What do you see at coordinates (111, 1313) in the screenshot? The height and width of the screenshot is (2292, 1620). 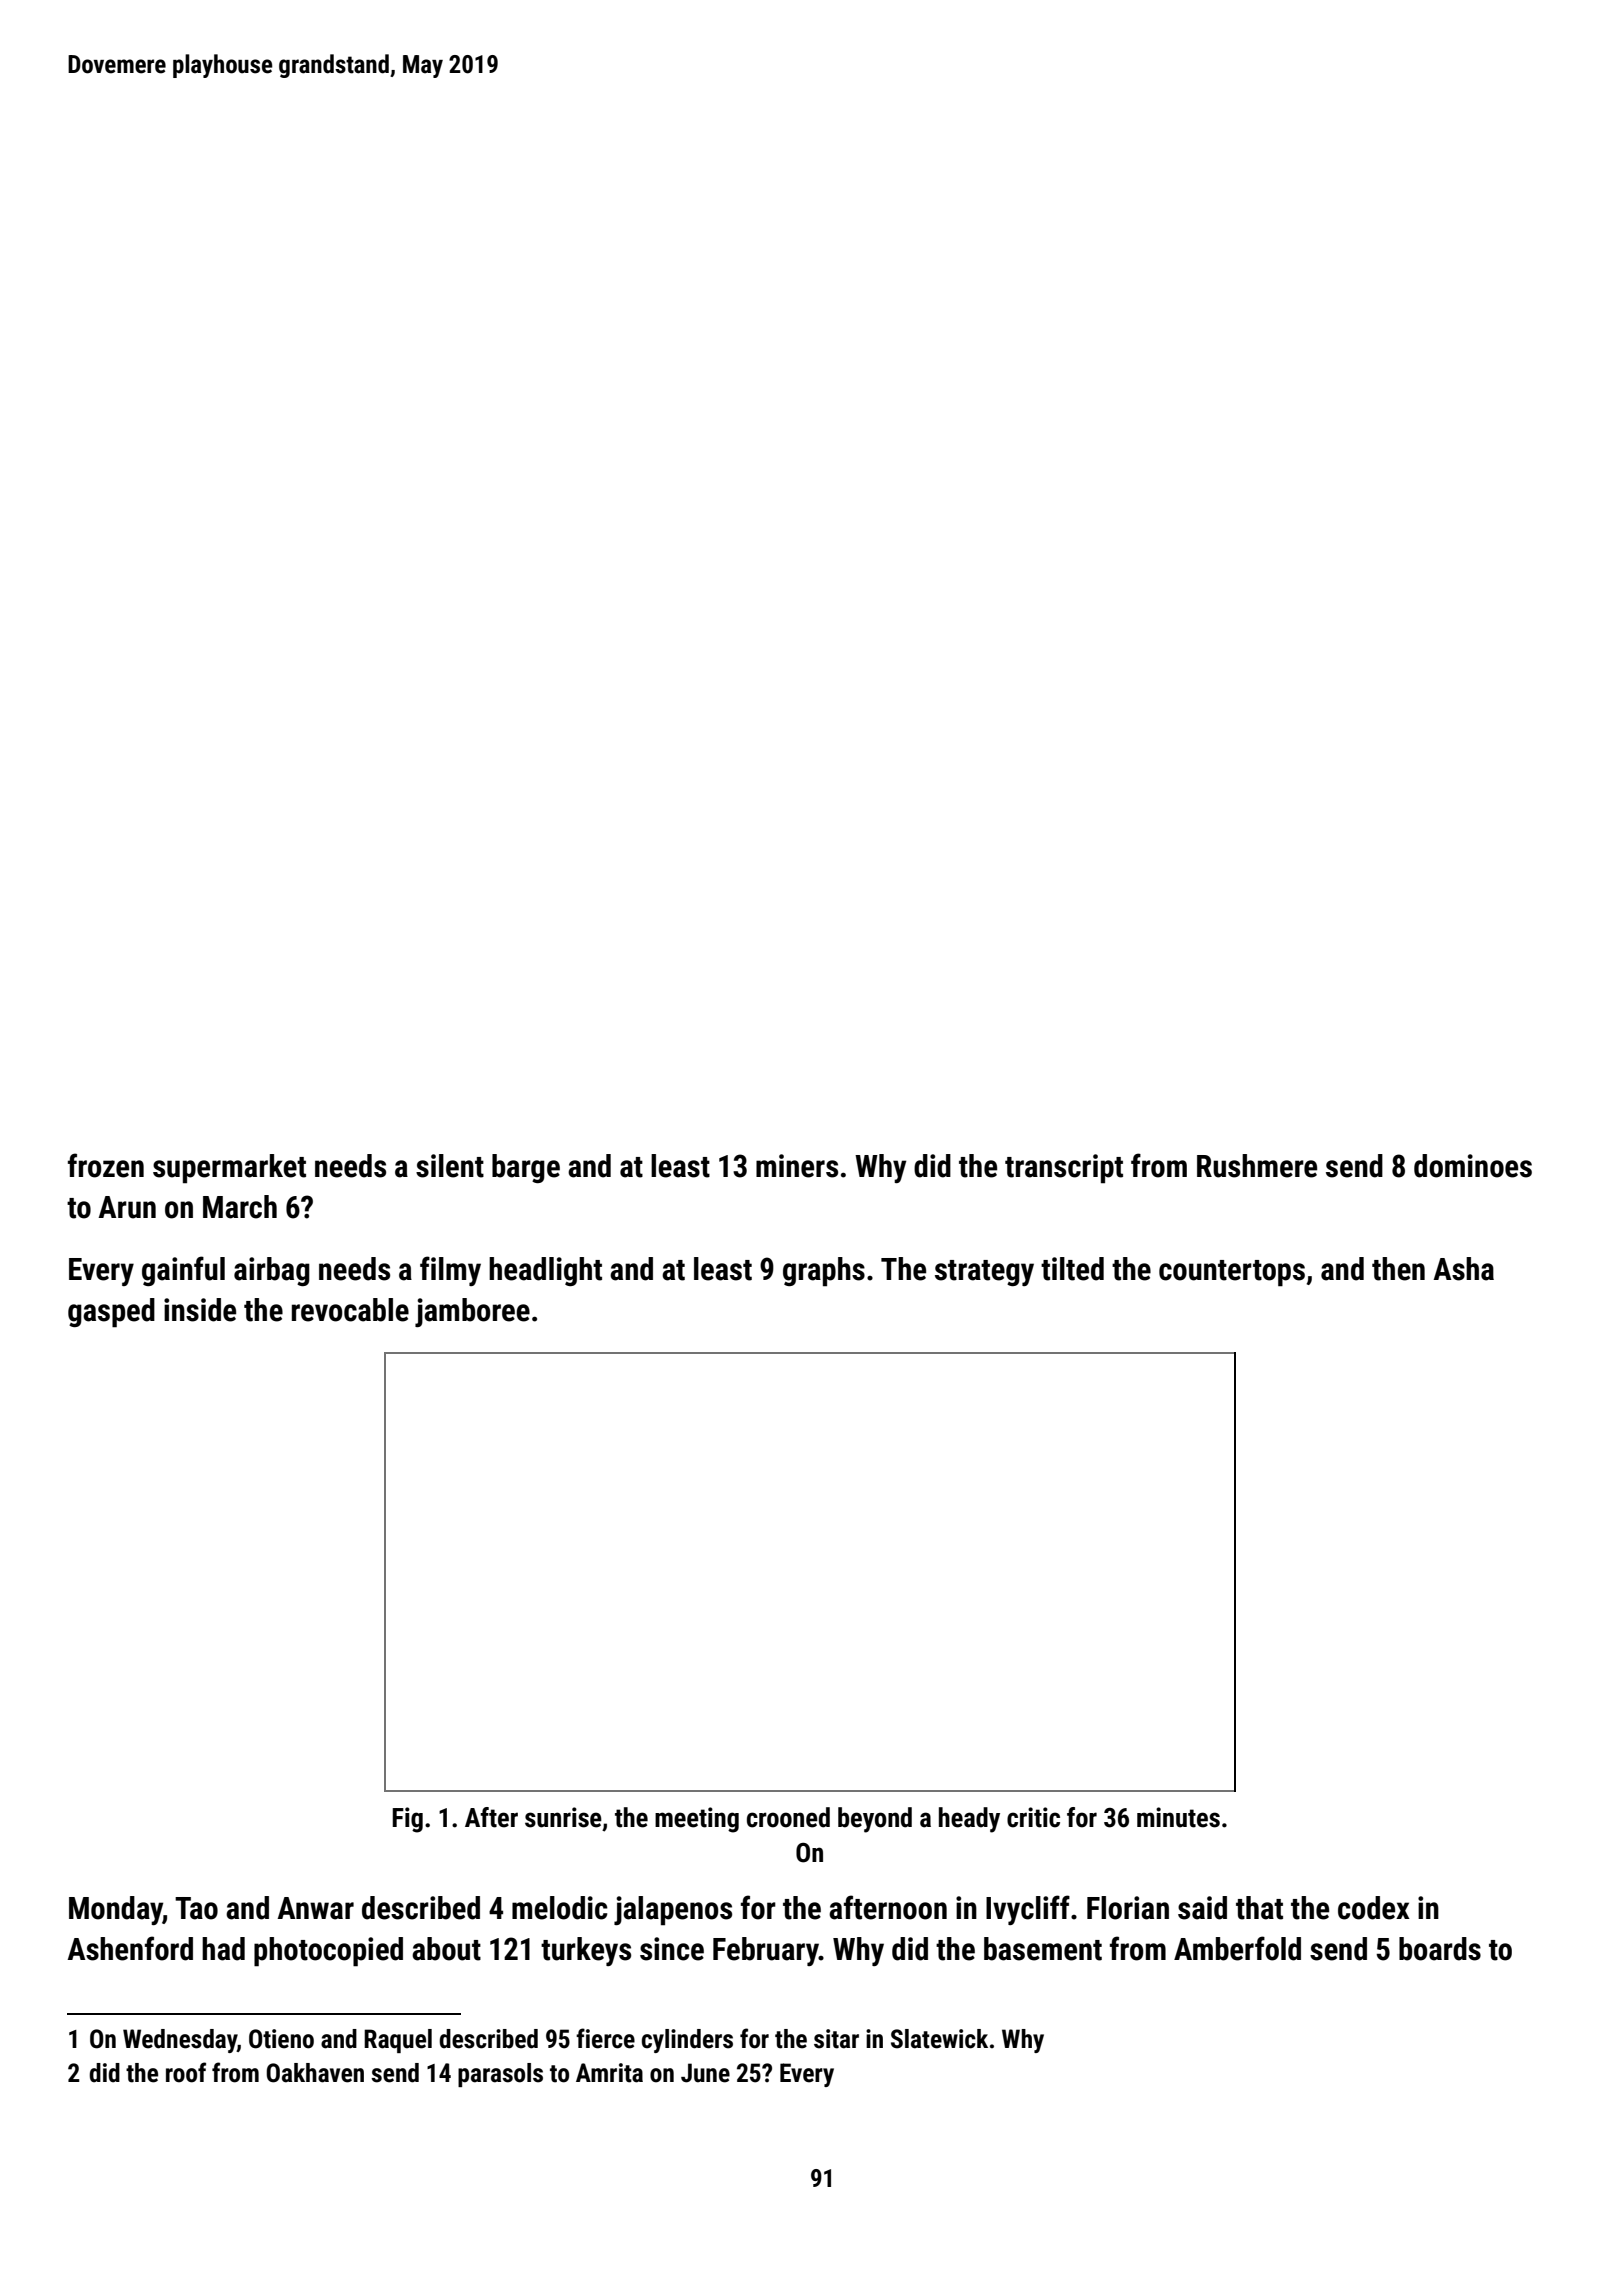 I see `gasped` at bounding box center [111, 1313].
